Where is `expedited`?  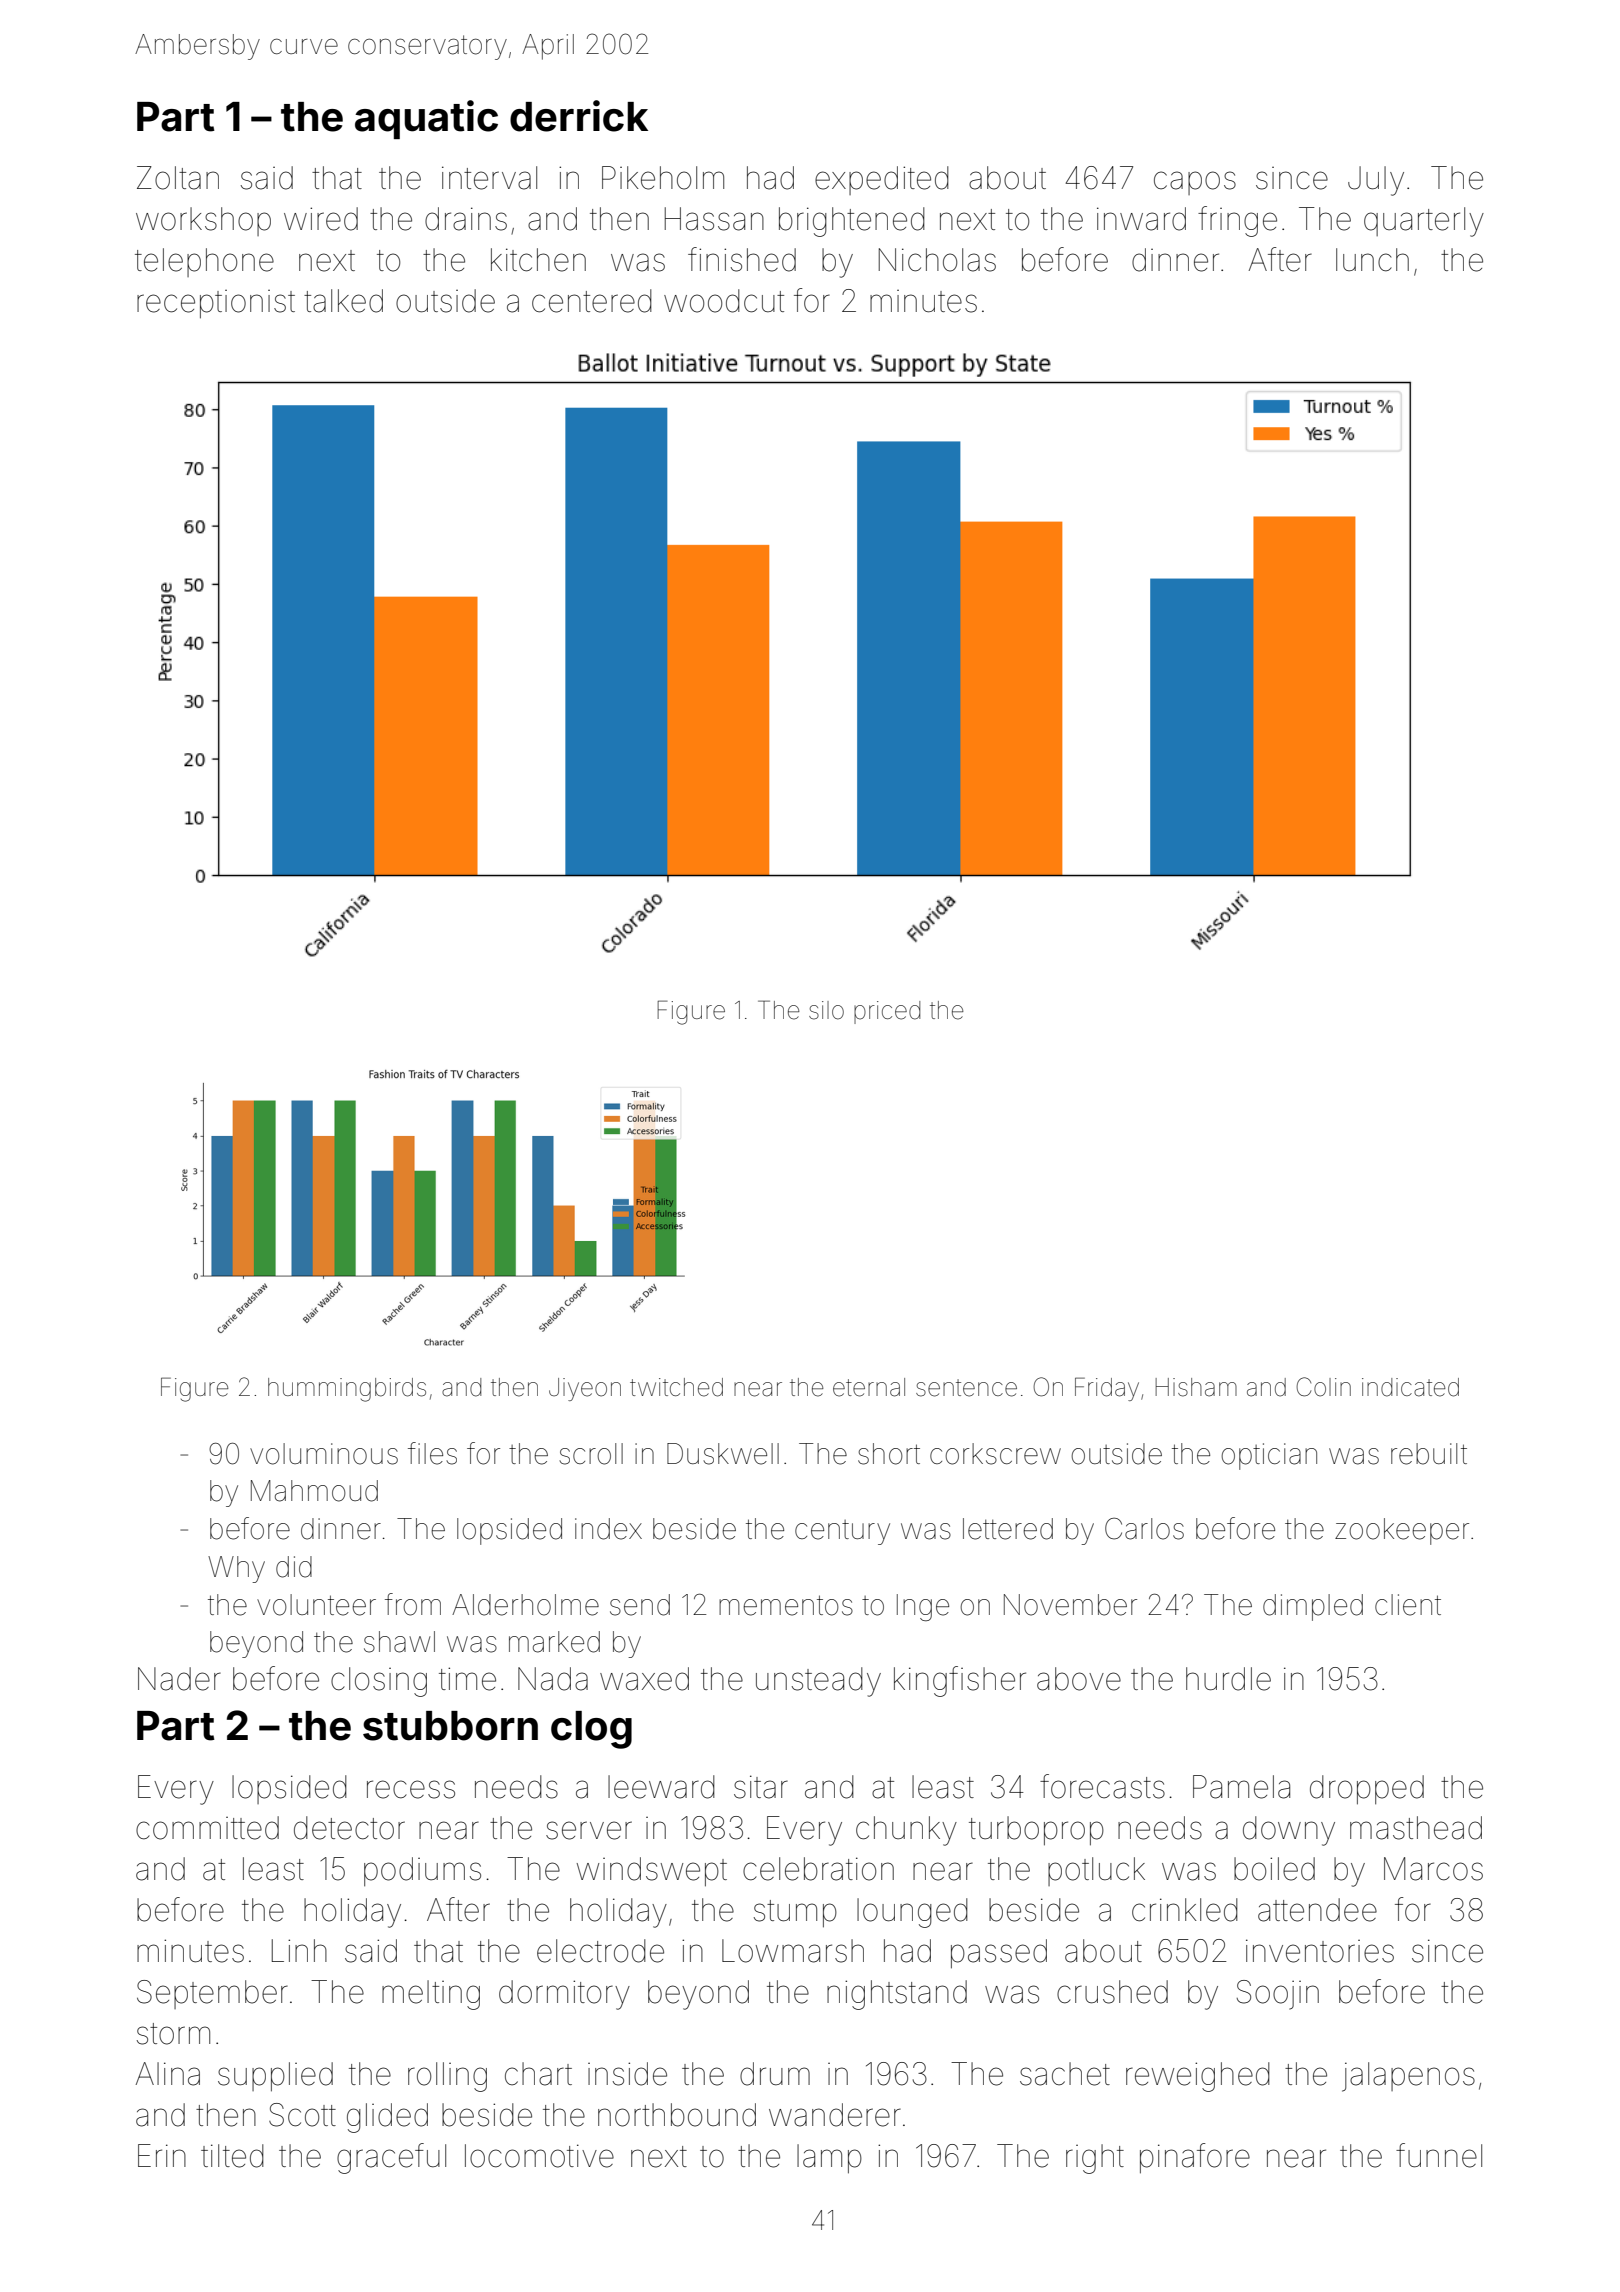
expedited is located at coordinates (882, 180).
